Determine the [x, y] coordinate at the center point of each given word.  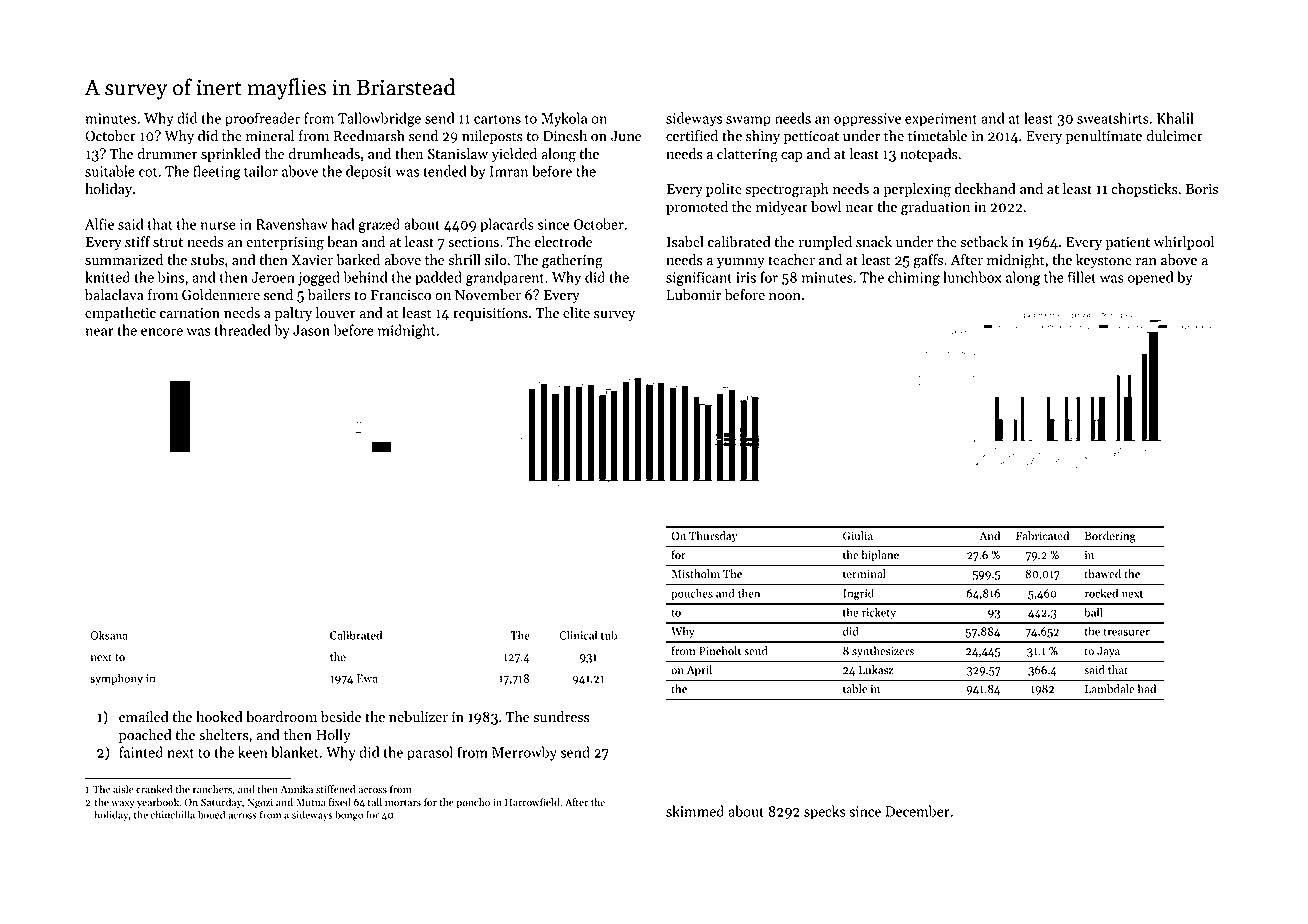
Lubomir [694, 295]
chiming [914, 278]
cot [148, 172]
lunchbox [972, 277]
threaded [242, 330]
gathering [572, 261]
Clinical [578, 635]
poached [145, 736]
